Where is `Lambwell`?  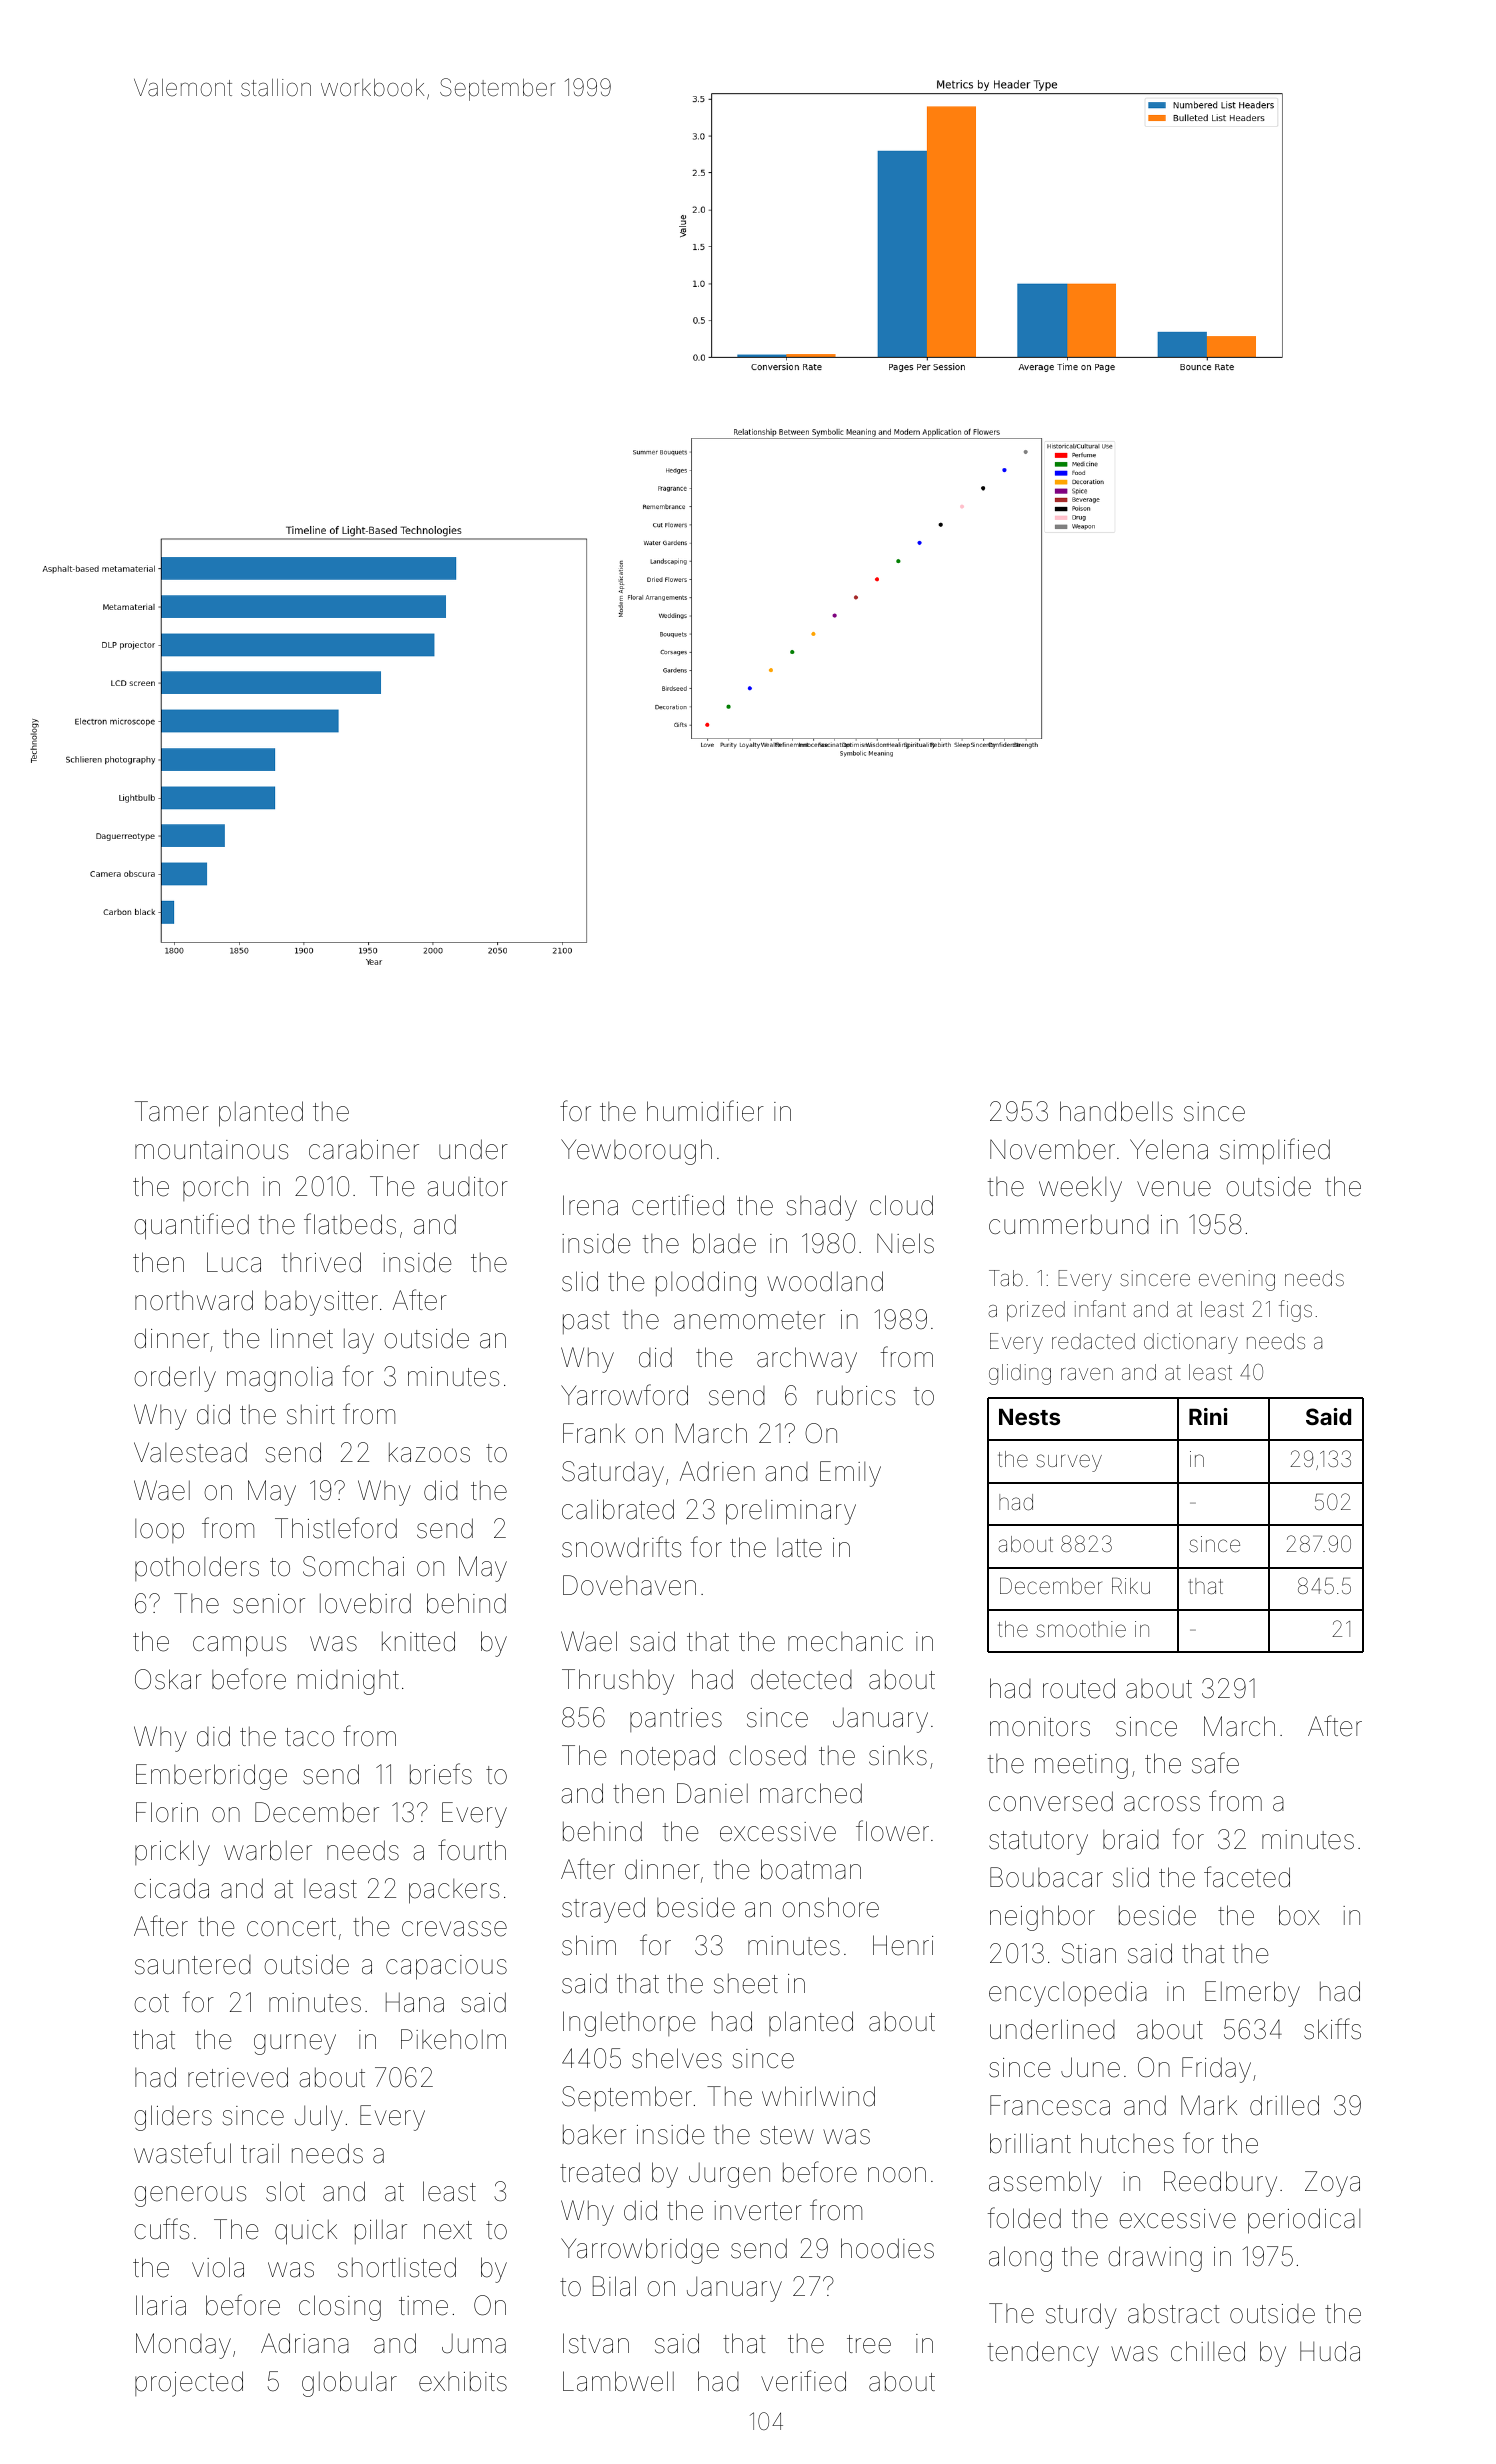
Lambwell is located at coordinates (618, 2381).
